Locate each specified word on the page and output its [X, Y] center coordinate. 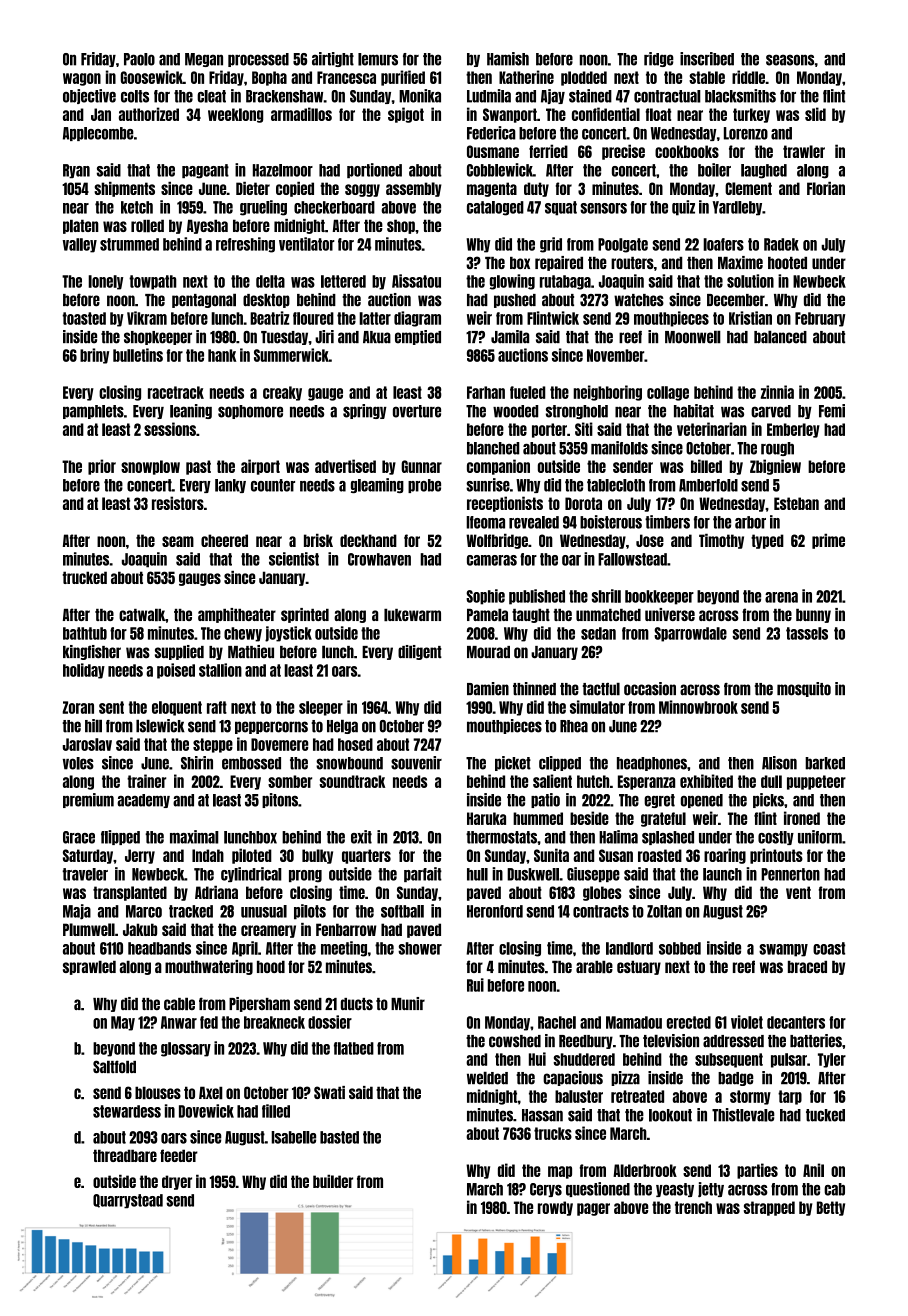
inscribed [707, 59]
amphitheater [237, 615]
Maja [77, 912]
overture [417, 411]
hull [477, 874]
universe [670, 614]
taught [531, 616]
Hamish [508, 59]
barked [825, 763]
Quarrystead [128, 1201]
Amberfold [708, 485]
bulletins [138, 355]
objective [89, 96]
